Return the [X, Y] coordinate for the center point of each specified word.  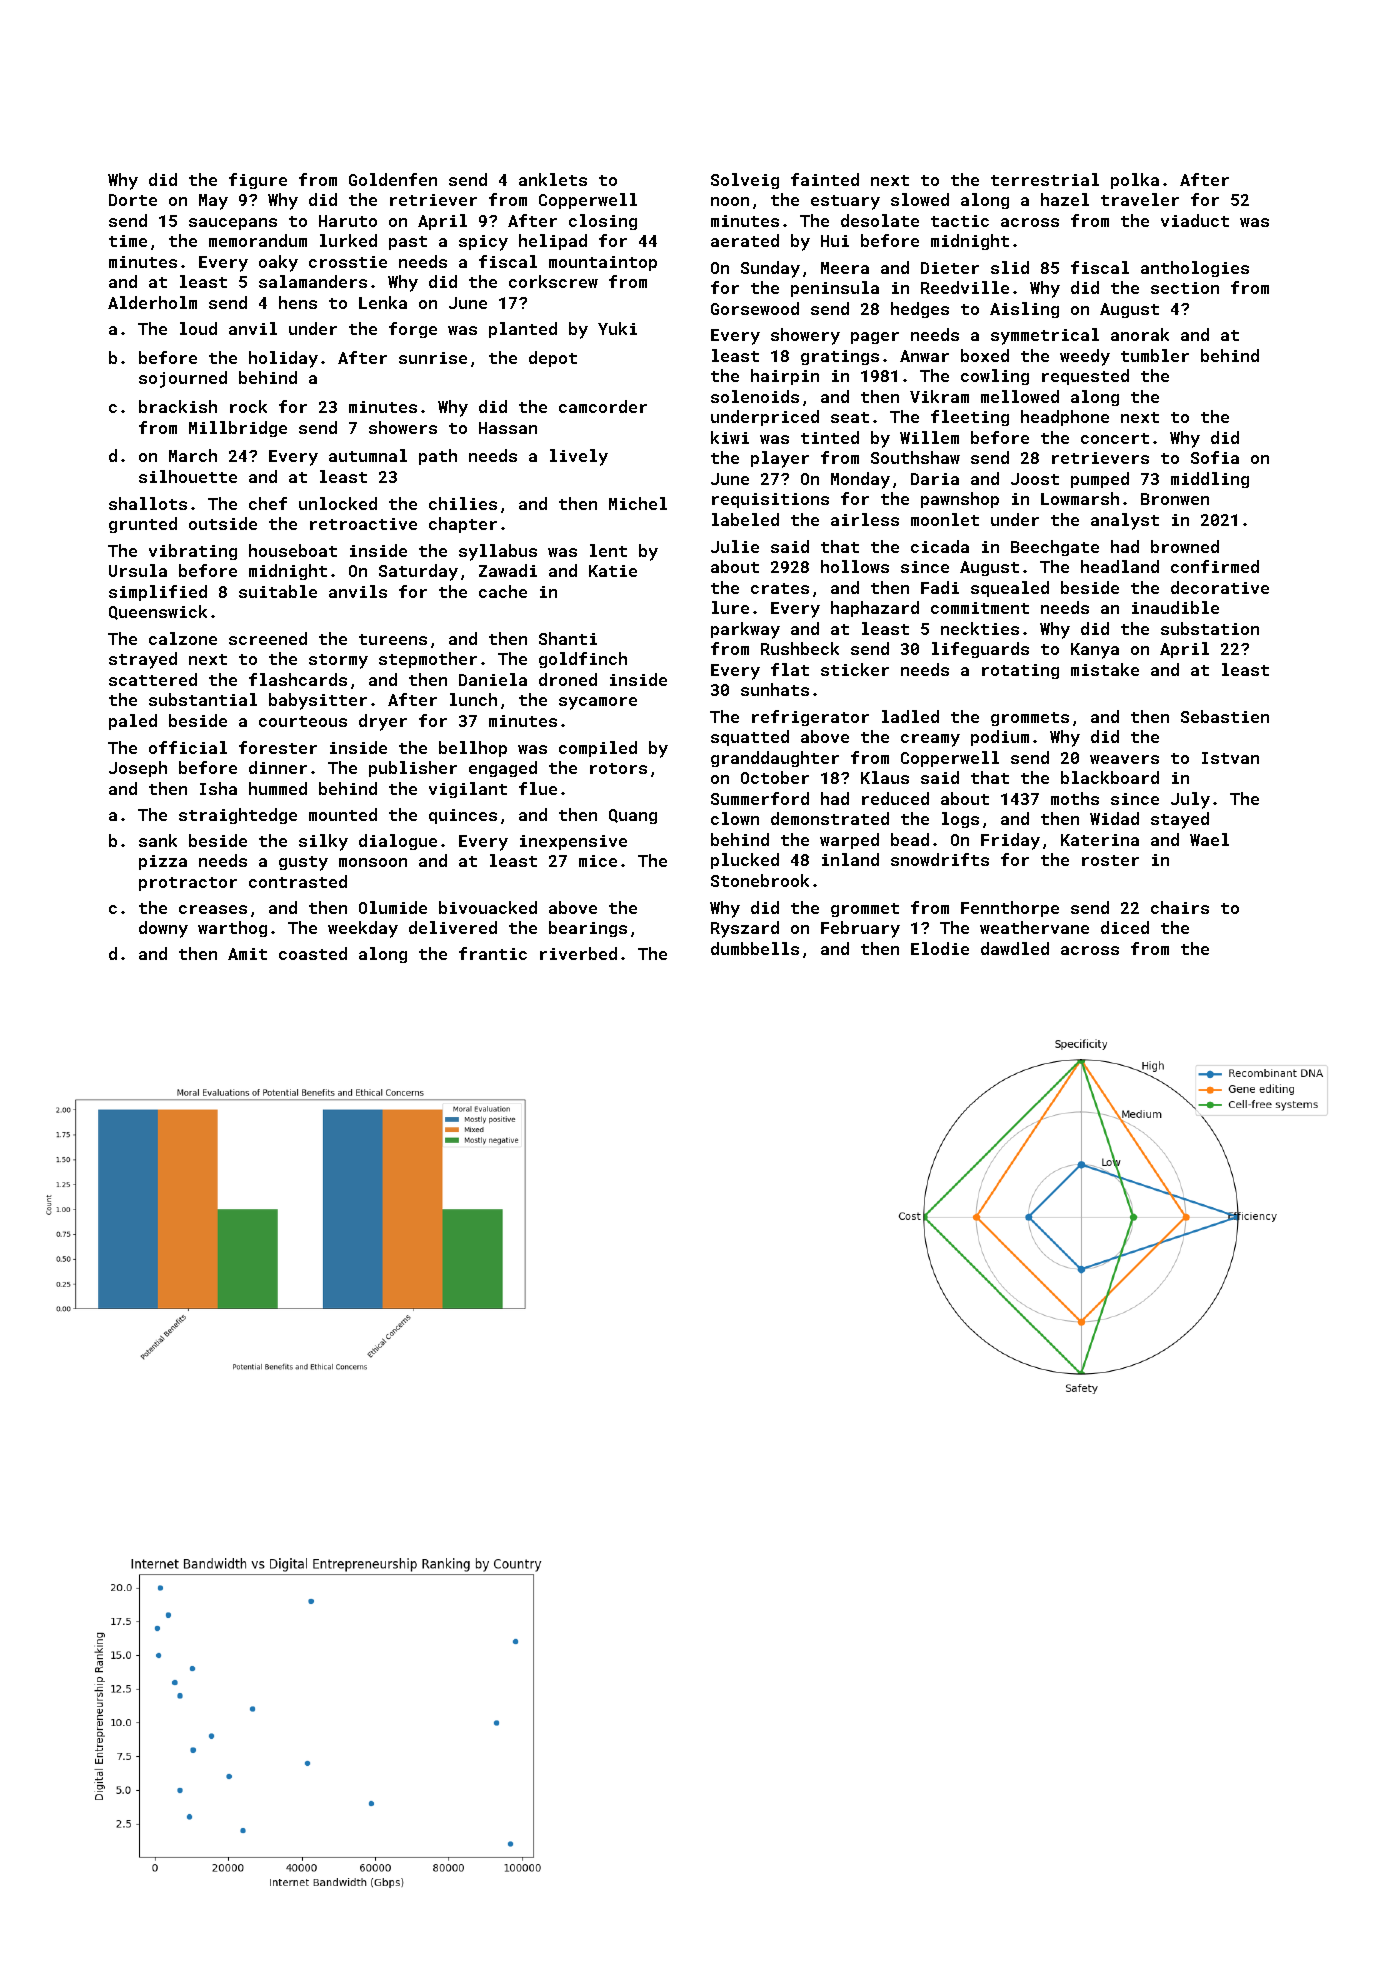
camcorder [603, 406]
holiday [283, 359]
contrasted [298, 881]
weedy [1085, 357]
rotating [1020, 671]
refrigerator [810, 718]
